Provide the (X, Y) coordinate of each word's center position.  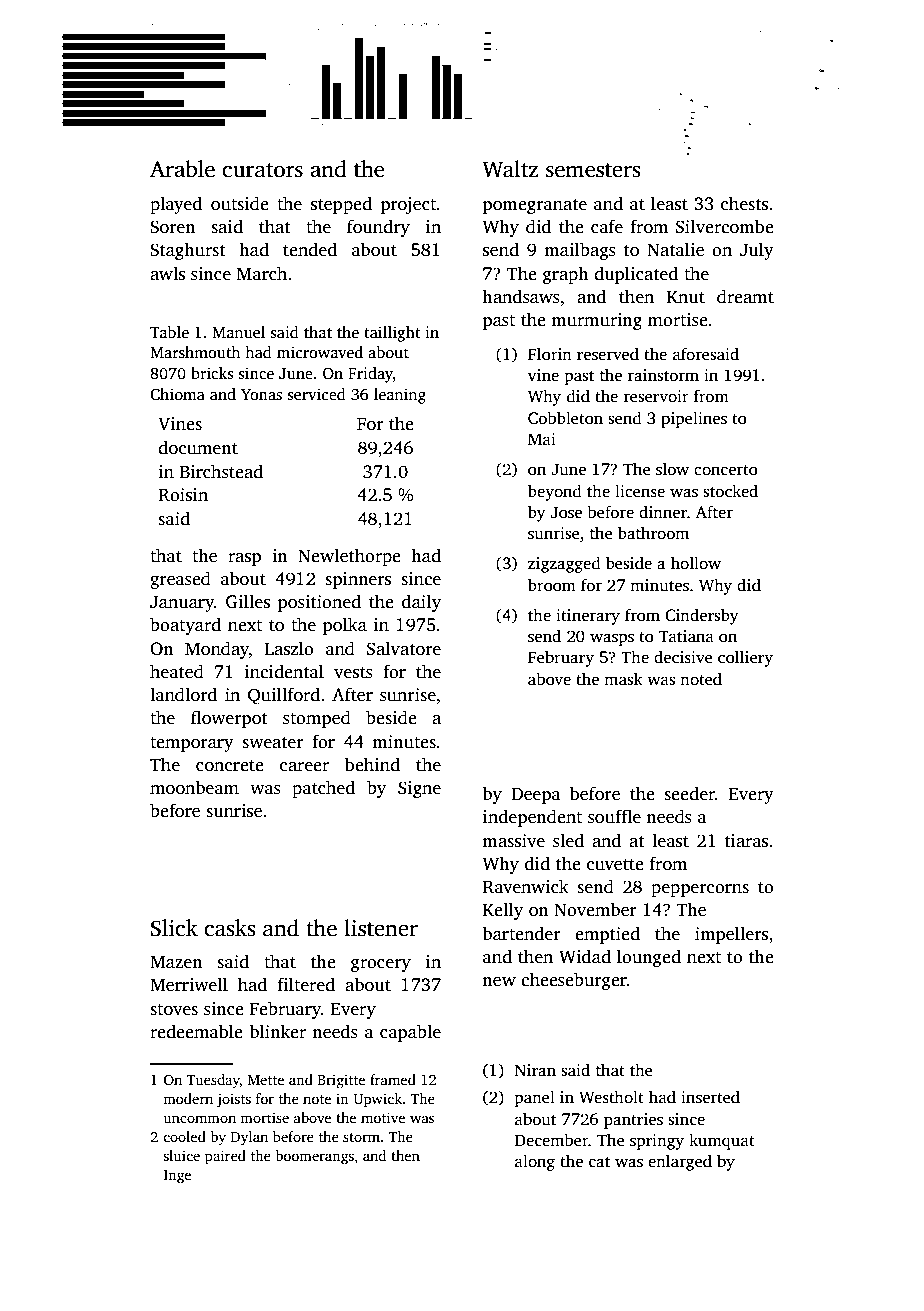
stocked (730, 491)
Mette (266, 1080)
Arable (182, 169)
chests (744, 203)
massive (513, 841)
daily (421, 603)
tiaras (746, 841)
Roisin (183, 495)
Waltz (510, 169)
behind (372, 764)
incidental (284, 671)
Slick (174, 928)
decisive (683, 657)
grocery (381, 965)
